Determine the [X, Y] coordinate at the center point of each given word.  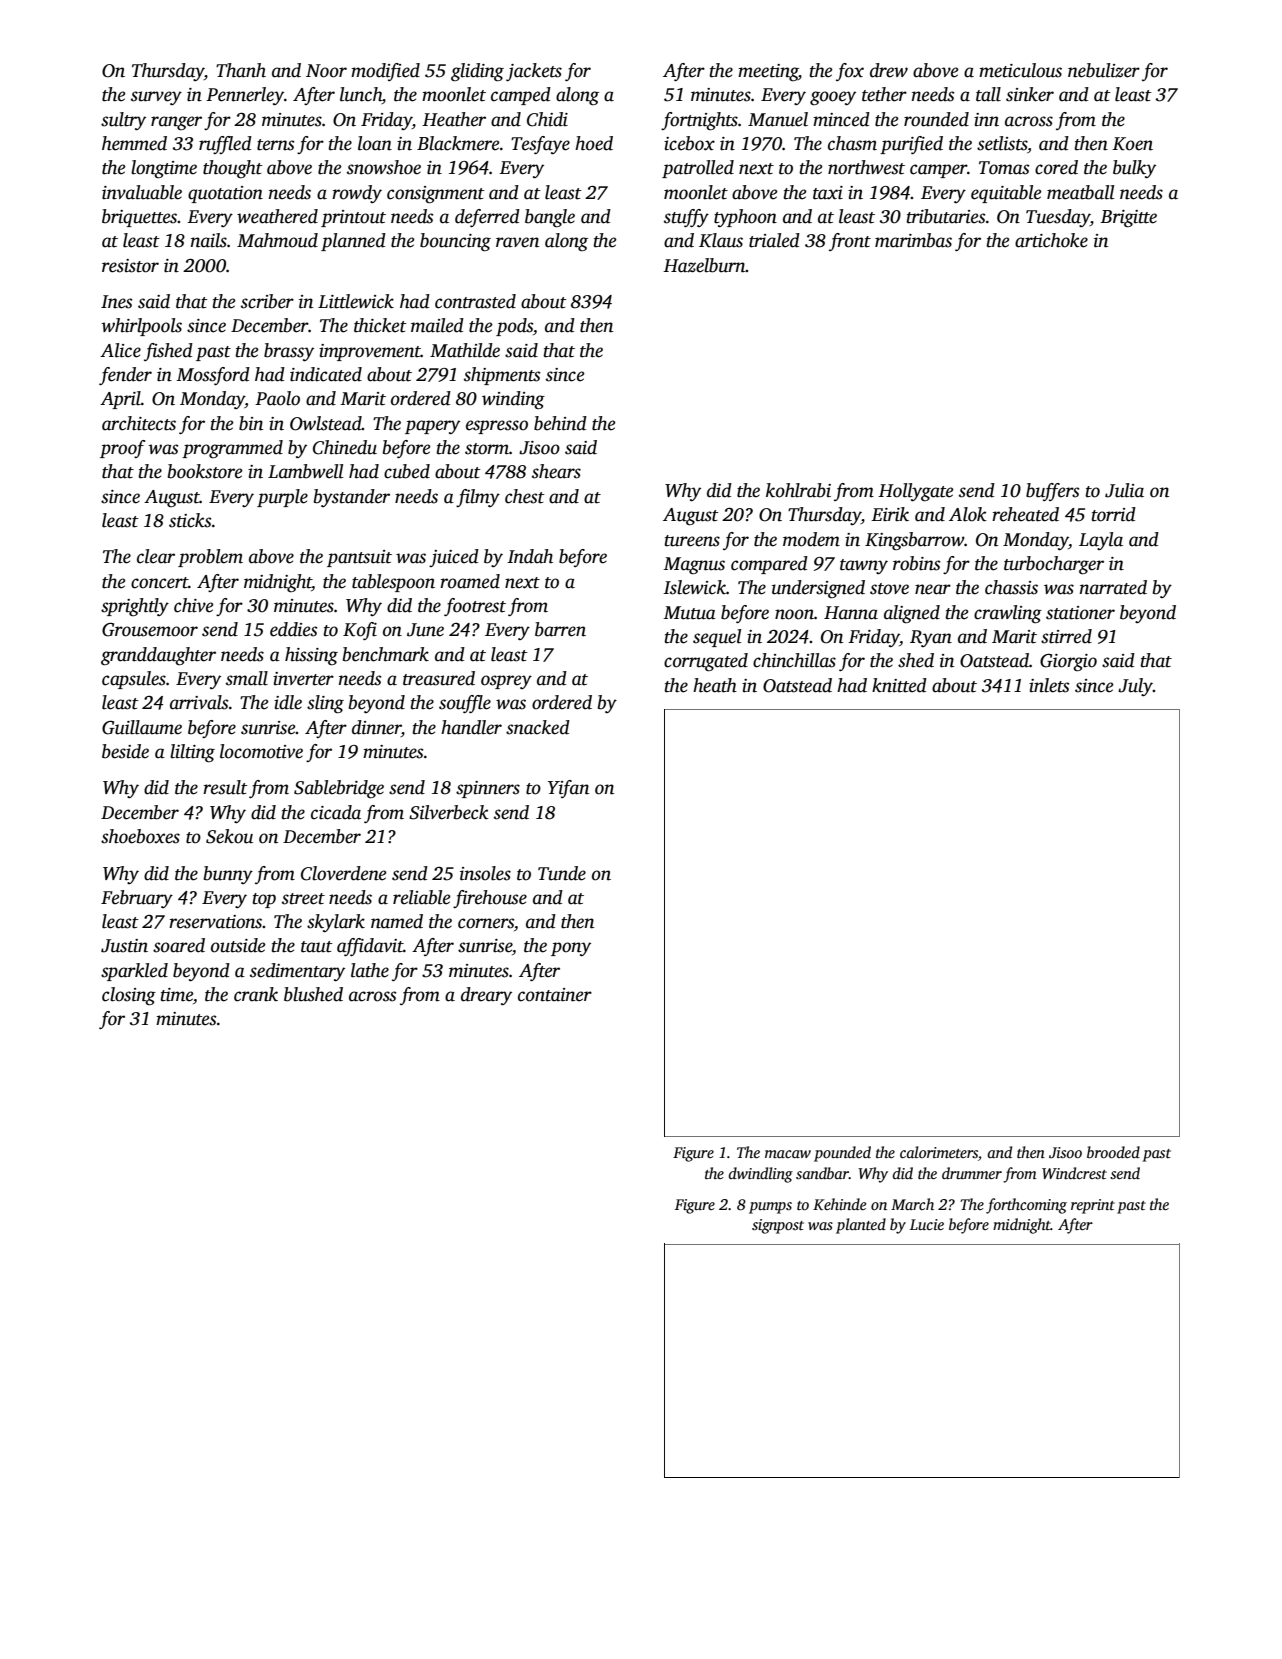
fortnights [699, 121]
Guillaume [142, 727]
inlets [1049, 685]
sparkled [134, 972]
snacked [538, 727]
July [1135, 687]
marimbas [913, 240]
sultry [123, 121]
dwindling [761, 1175]
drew [889, 70]
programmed [232, 449]
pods [514, 327]
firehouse [490, 899]
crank [256, 994]
